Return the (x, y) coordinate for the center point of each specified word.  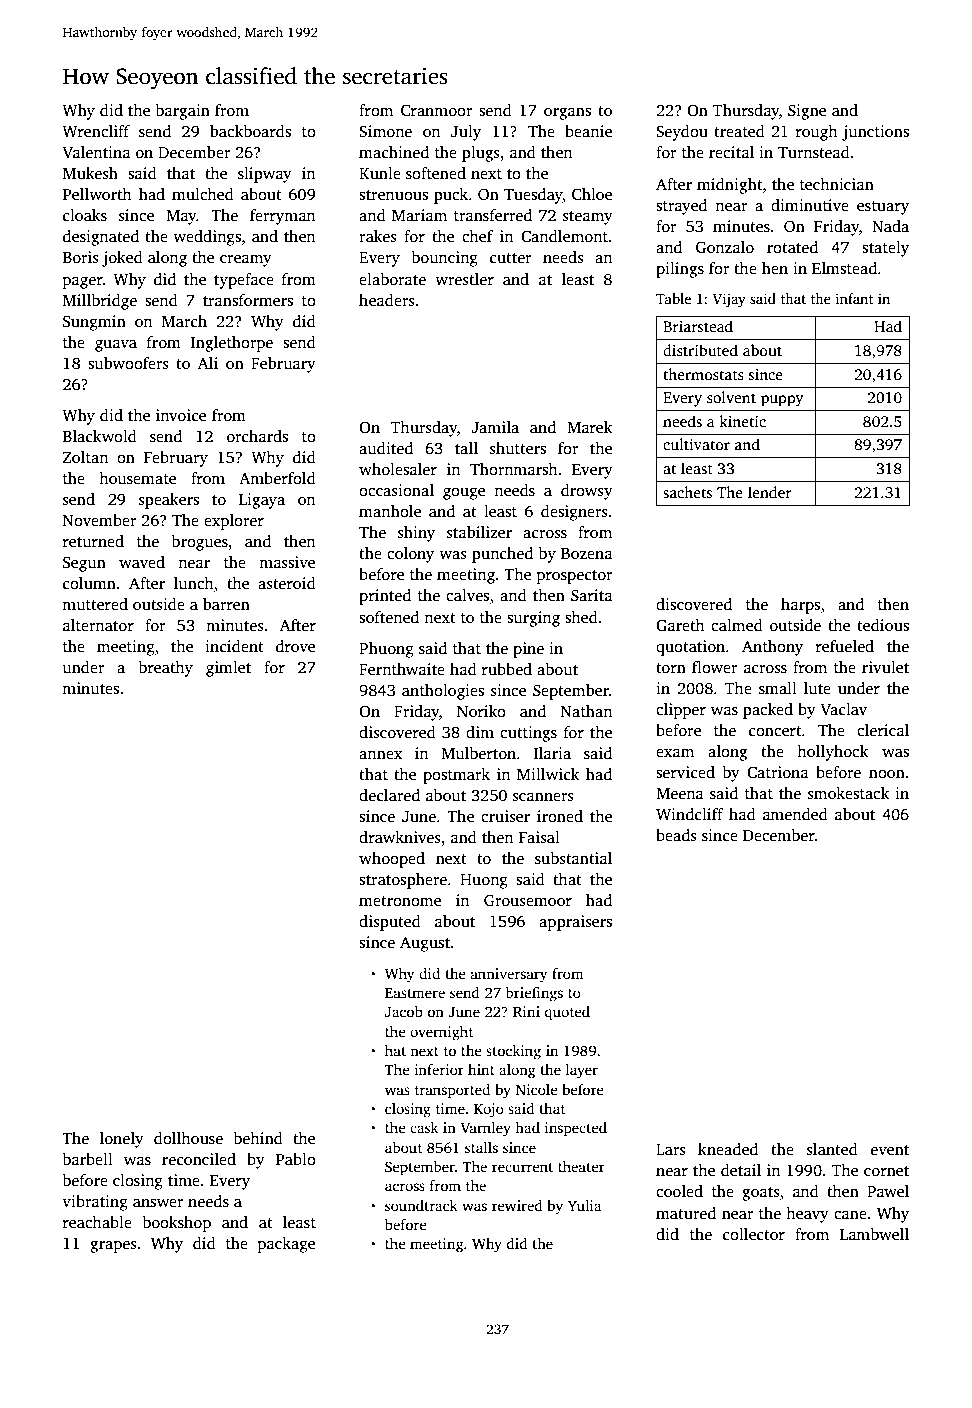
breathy (165, 669)
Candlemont (564, 236)
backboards (250, 131)
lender (770, 492)
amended (795, 814)
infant (854, 298)
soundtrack (421, 1205)
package (286, 1245)
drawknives (400, 837)
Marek (589, 427)
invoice (181, 415)
